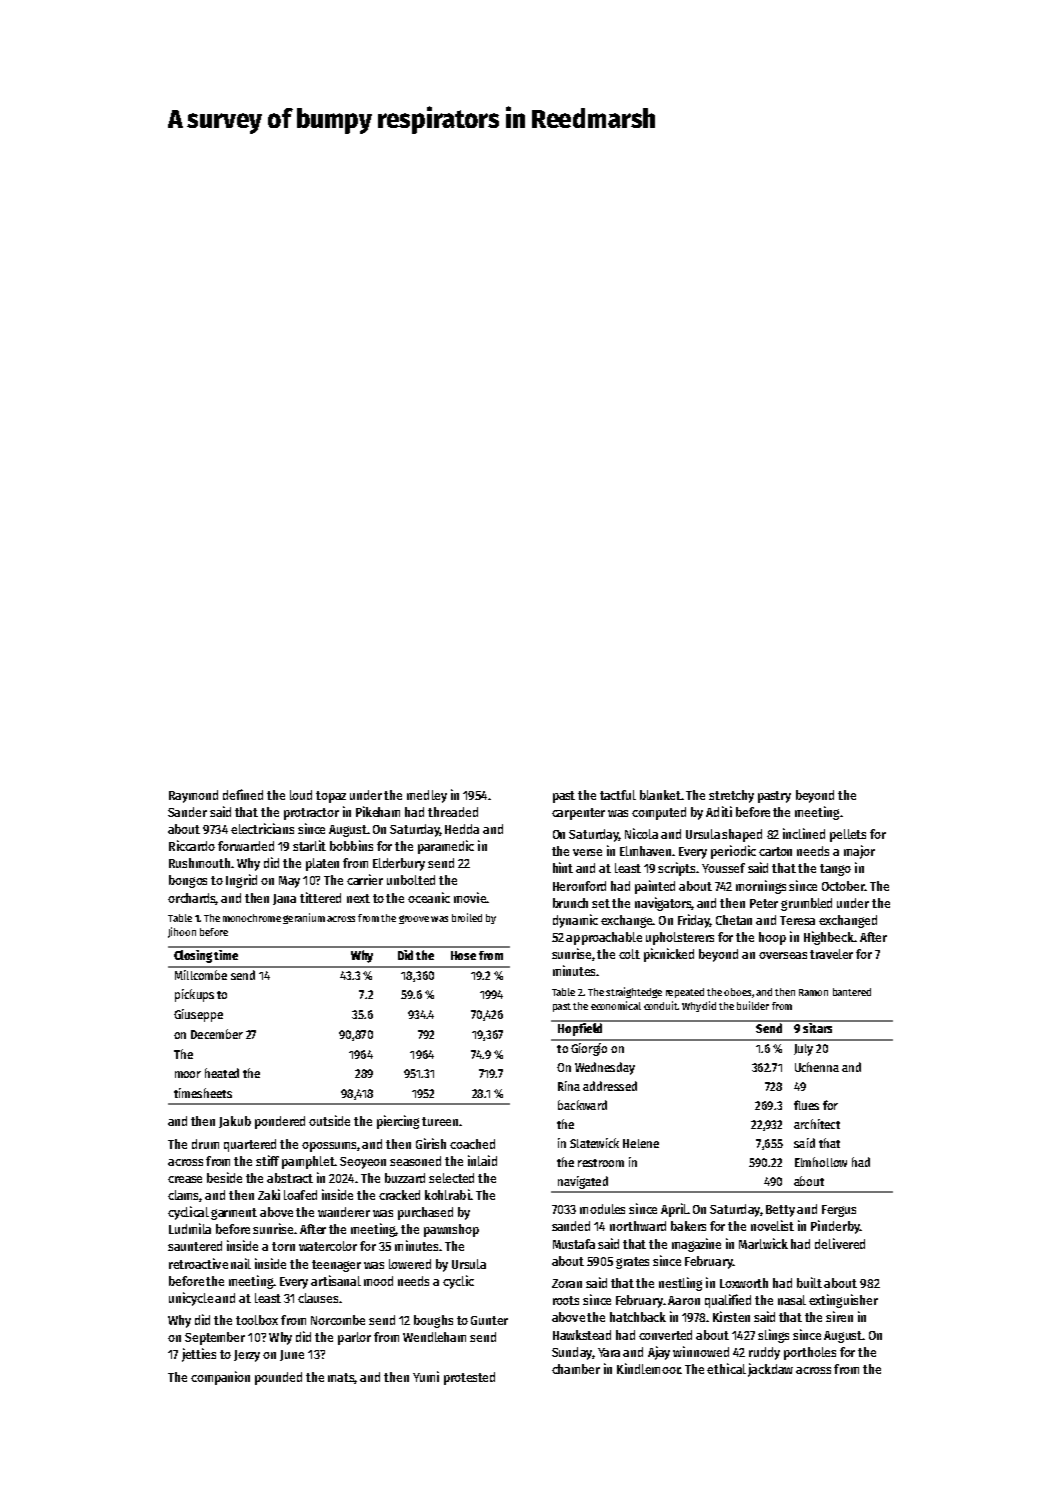 Image resolution: width=1061 pixels, height=1507 pixels. I want to click on purchased, so click(425, 1213).
